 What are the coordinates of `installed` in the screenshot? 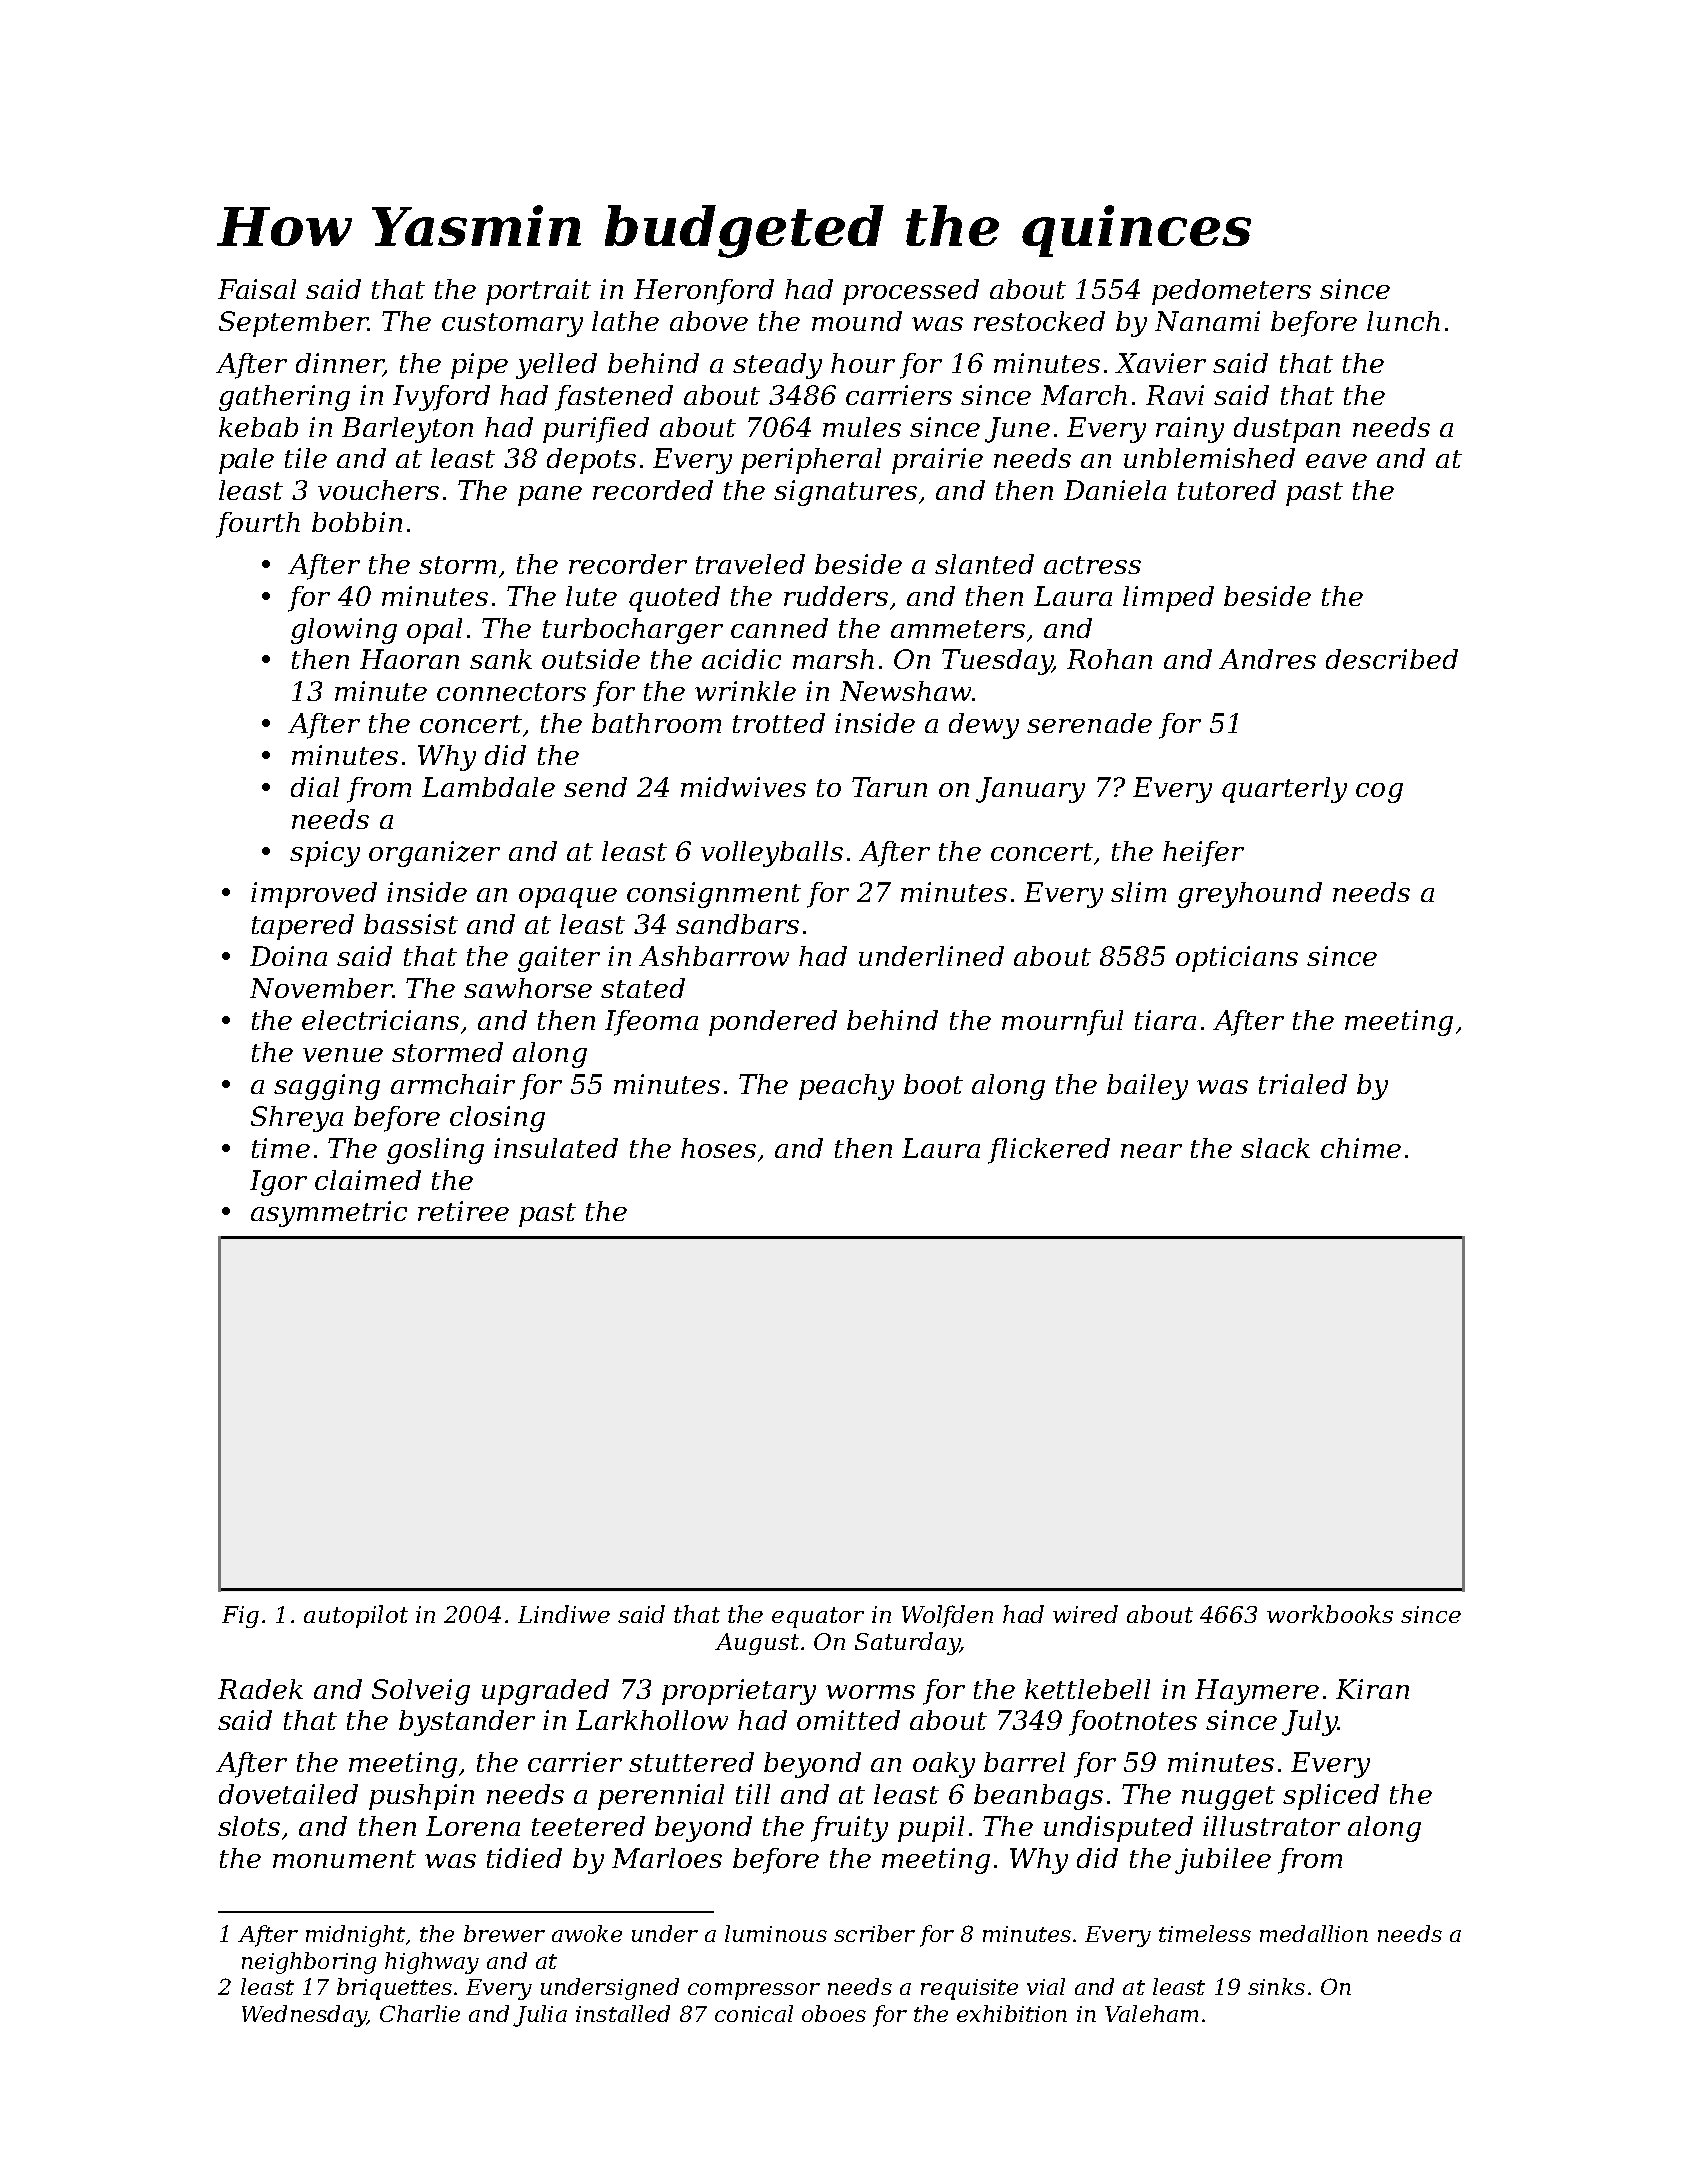 It's located at (623, 2013).
